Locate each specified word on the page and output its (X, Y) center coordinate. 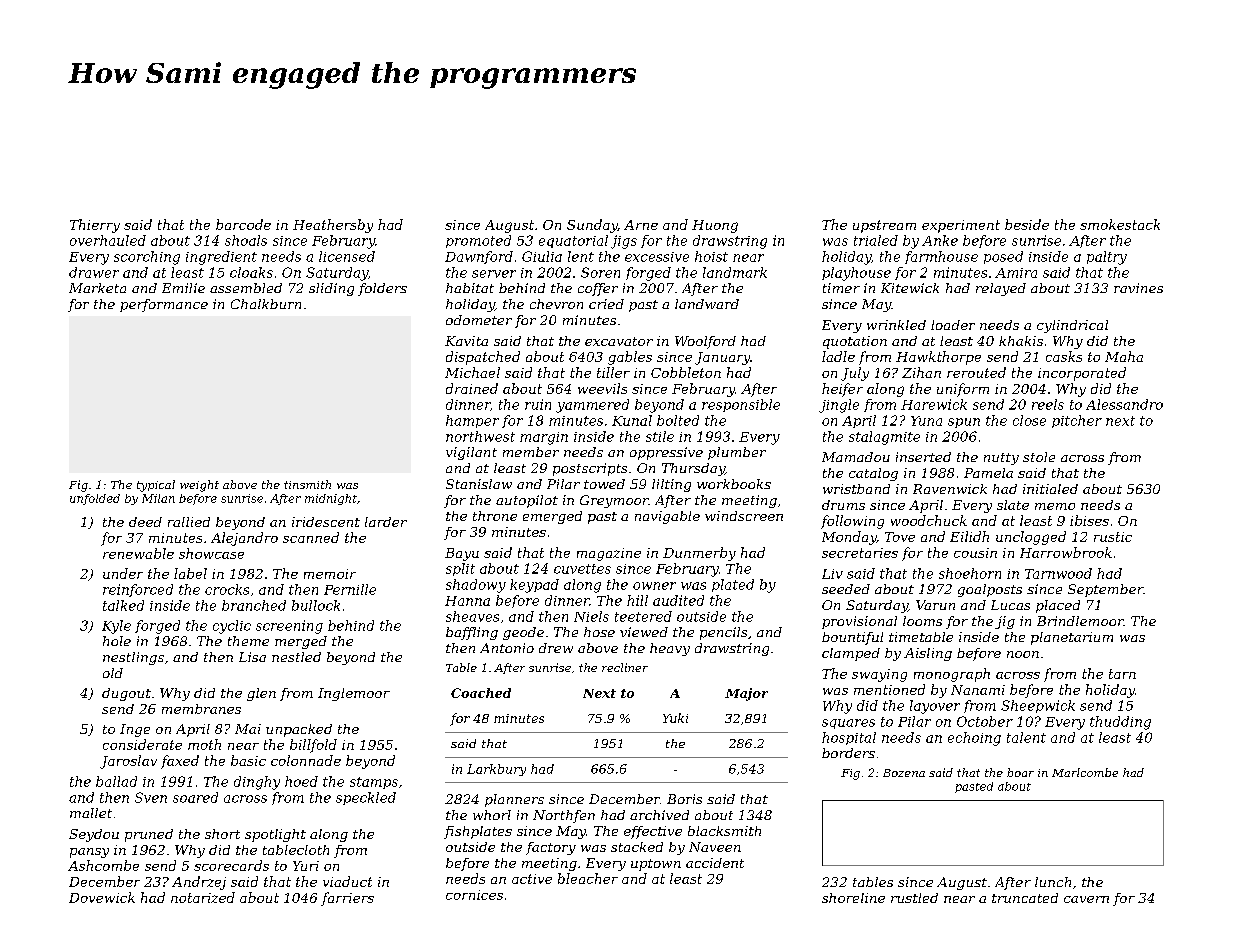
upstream (884, 226)
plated (733, 585)
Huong (715, 226)
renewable (138, 553)
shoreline (853, 898)
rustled (914, 898)
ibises (1089, 520)
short (222, 834)
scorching (147, 258)
